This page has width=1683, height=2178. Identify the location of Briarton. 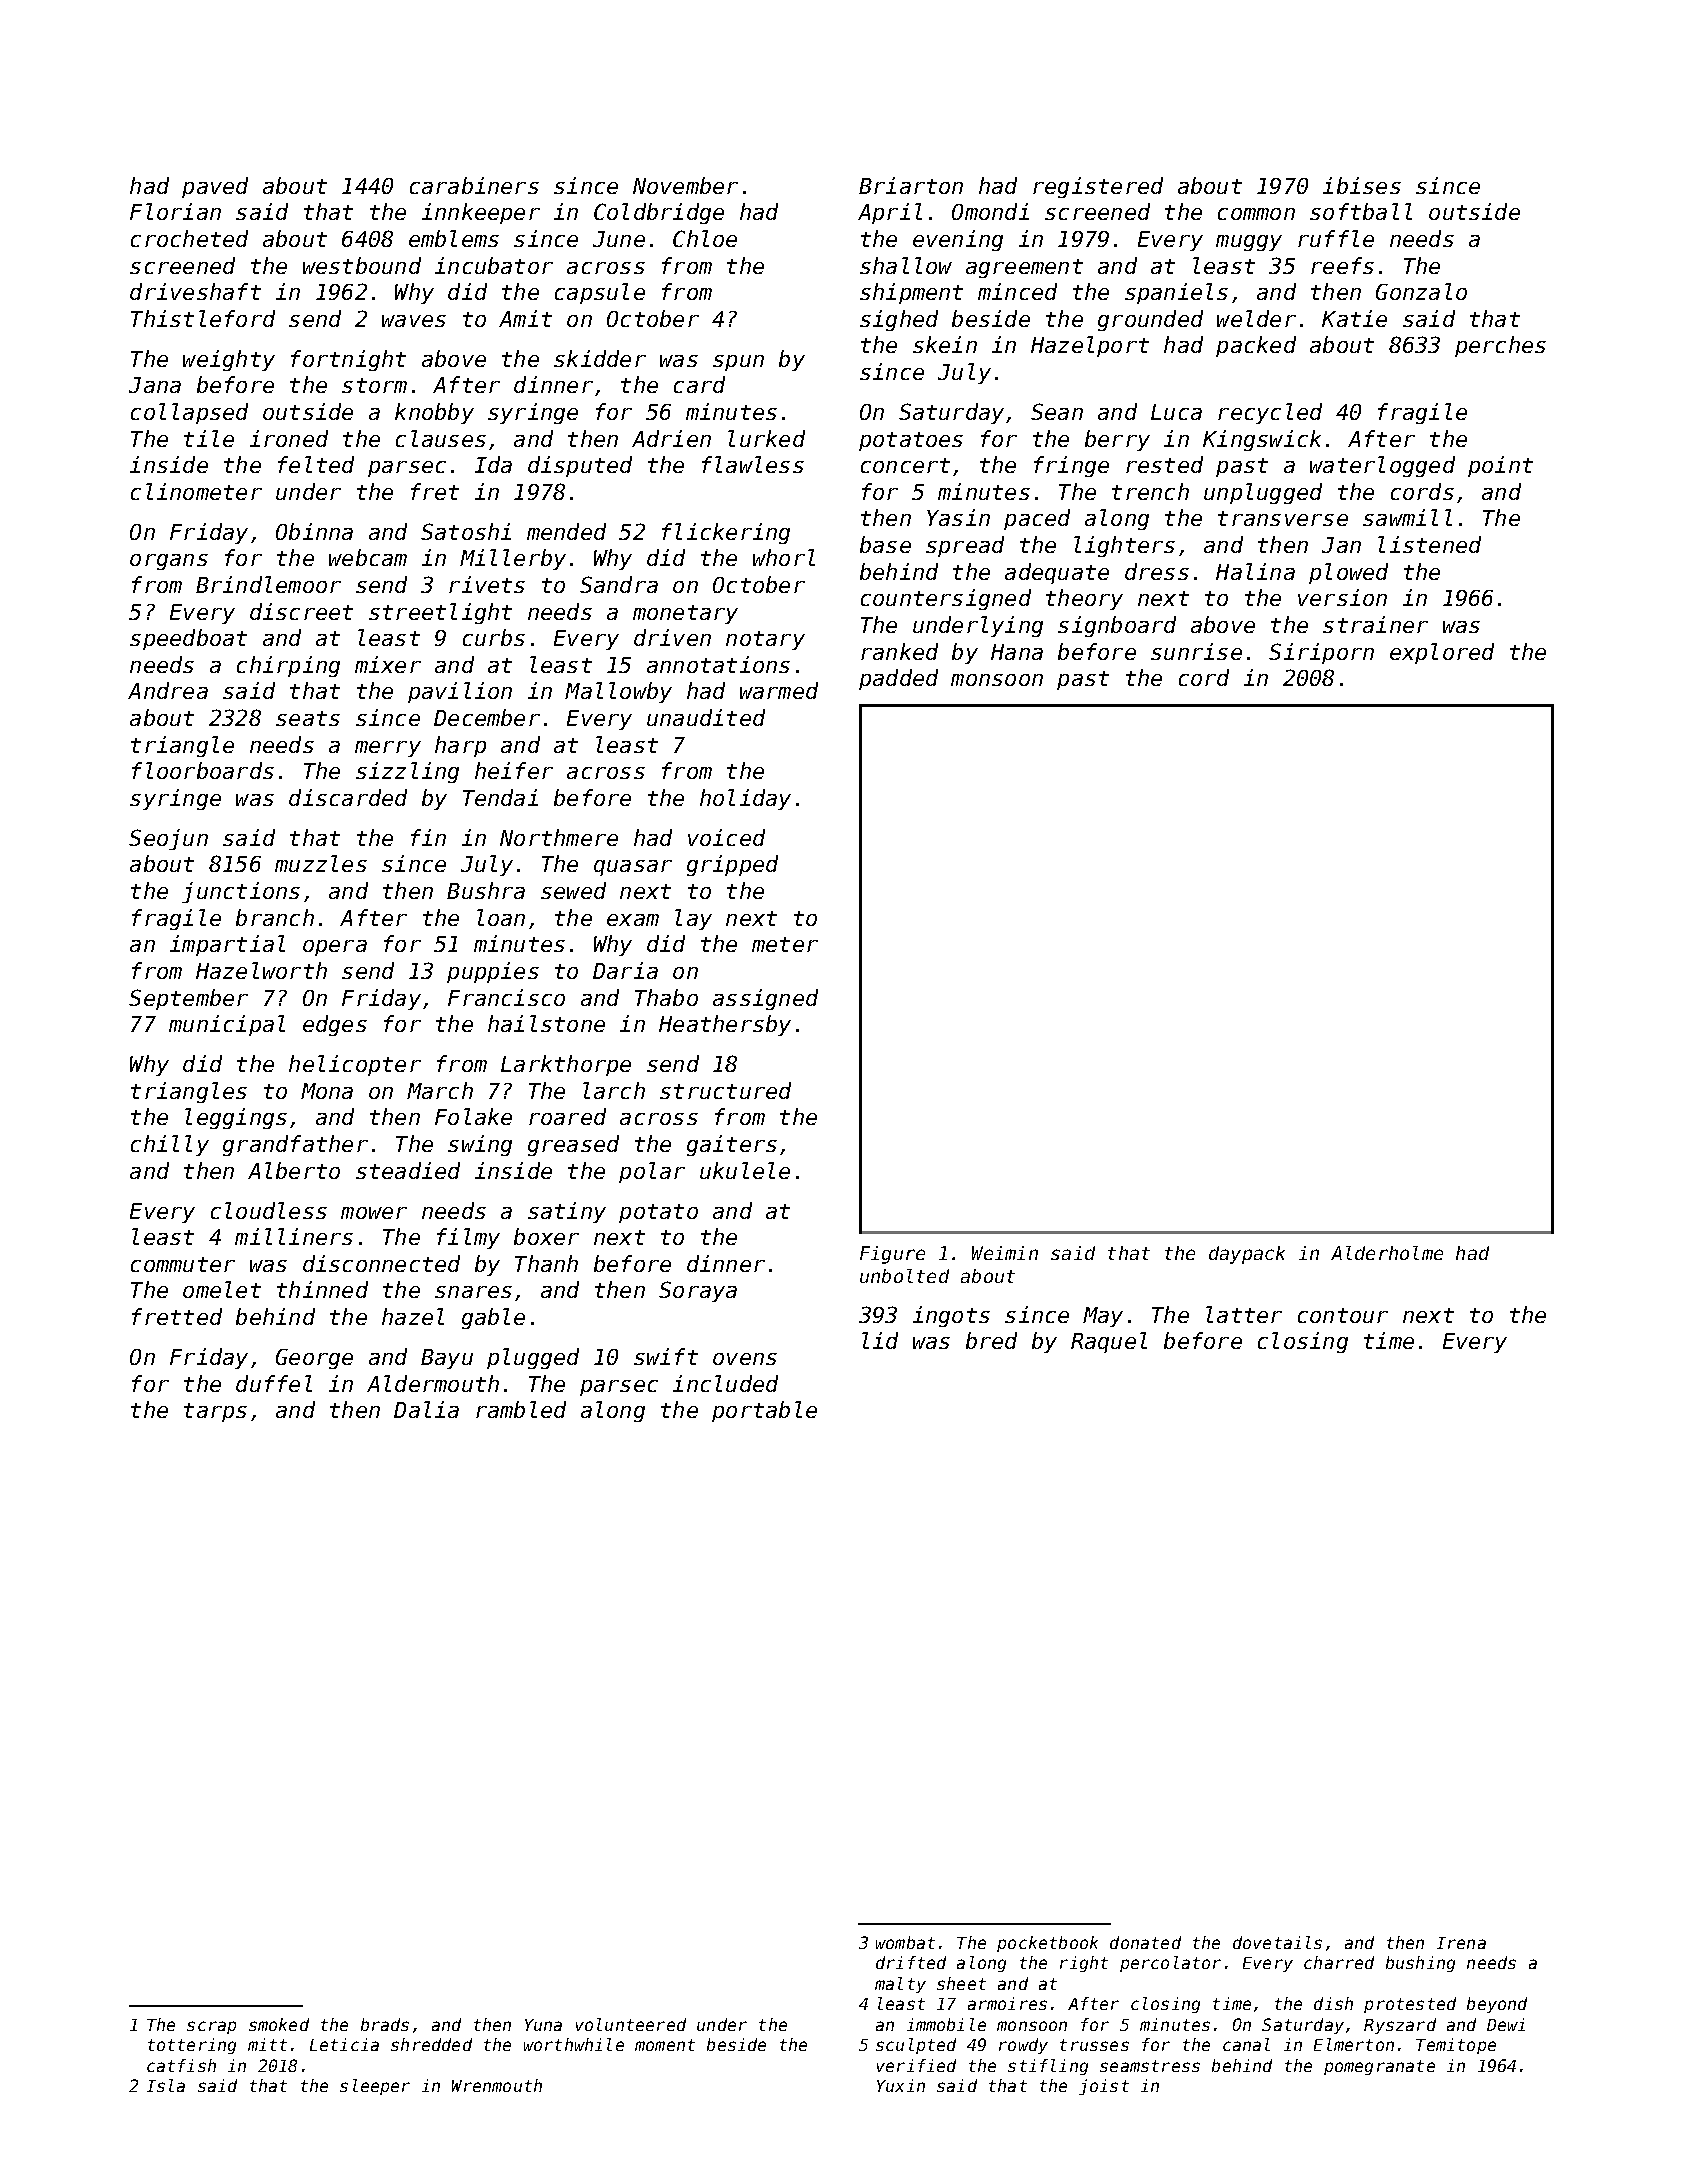
(911, 185).
